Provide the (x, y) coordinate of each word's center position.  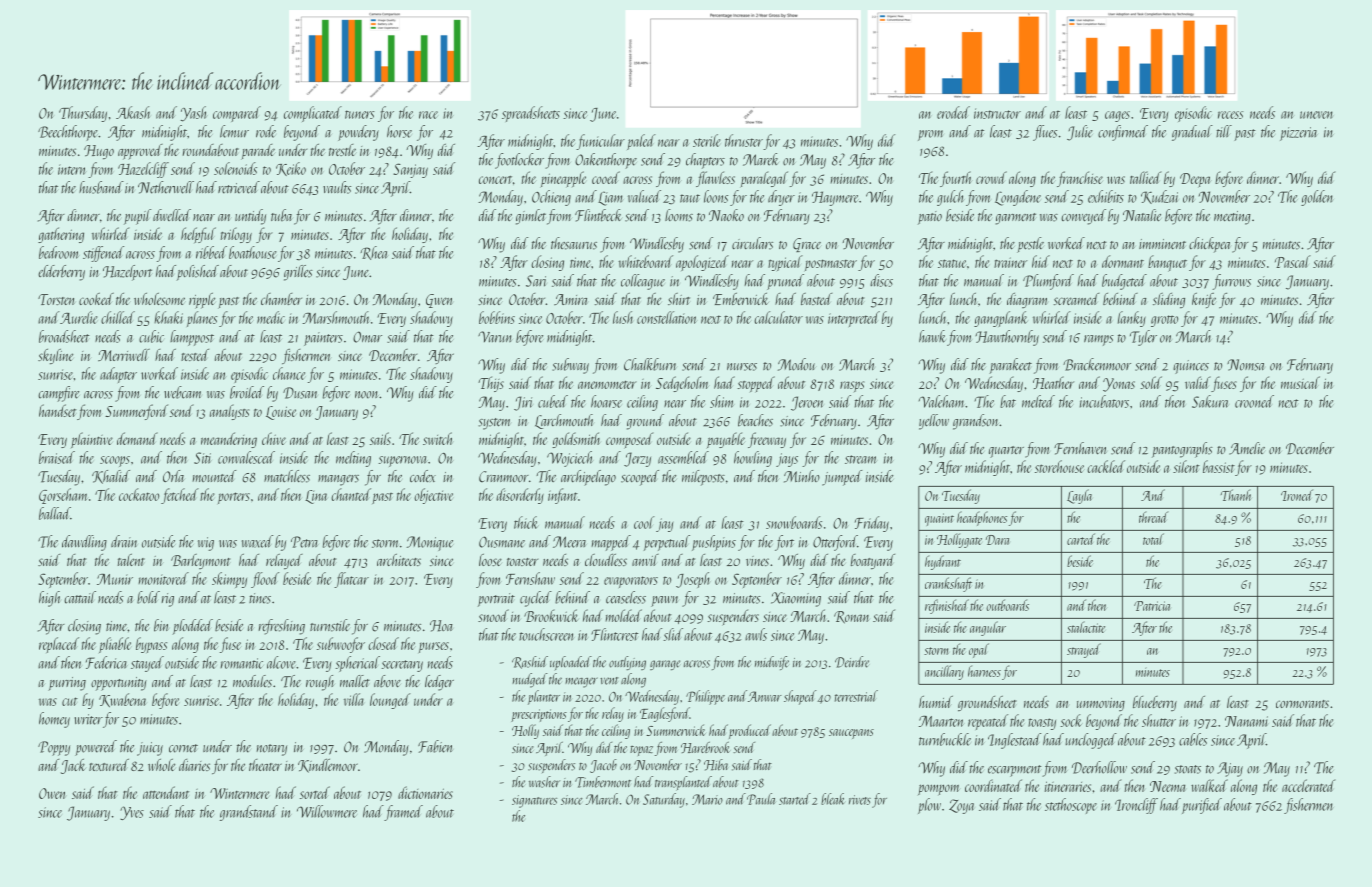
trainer (1010, 262)
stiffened (103, 254)
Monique (429, 543)
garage (665, 665)
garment (1016, 219)
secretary (402, 666)
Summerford (136, 412)
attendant (166, 792)
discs (881, 280)
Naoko (726, 215)
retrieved (239, 187)
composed (630, 440)
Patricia (1152, 606)
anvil (645, 560)
